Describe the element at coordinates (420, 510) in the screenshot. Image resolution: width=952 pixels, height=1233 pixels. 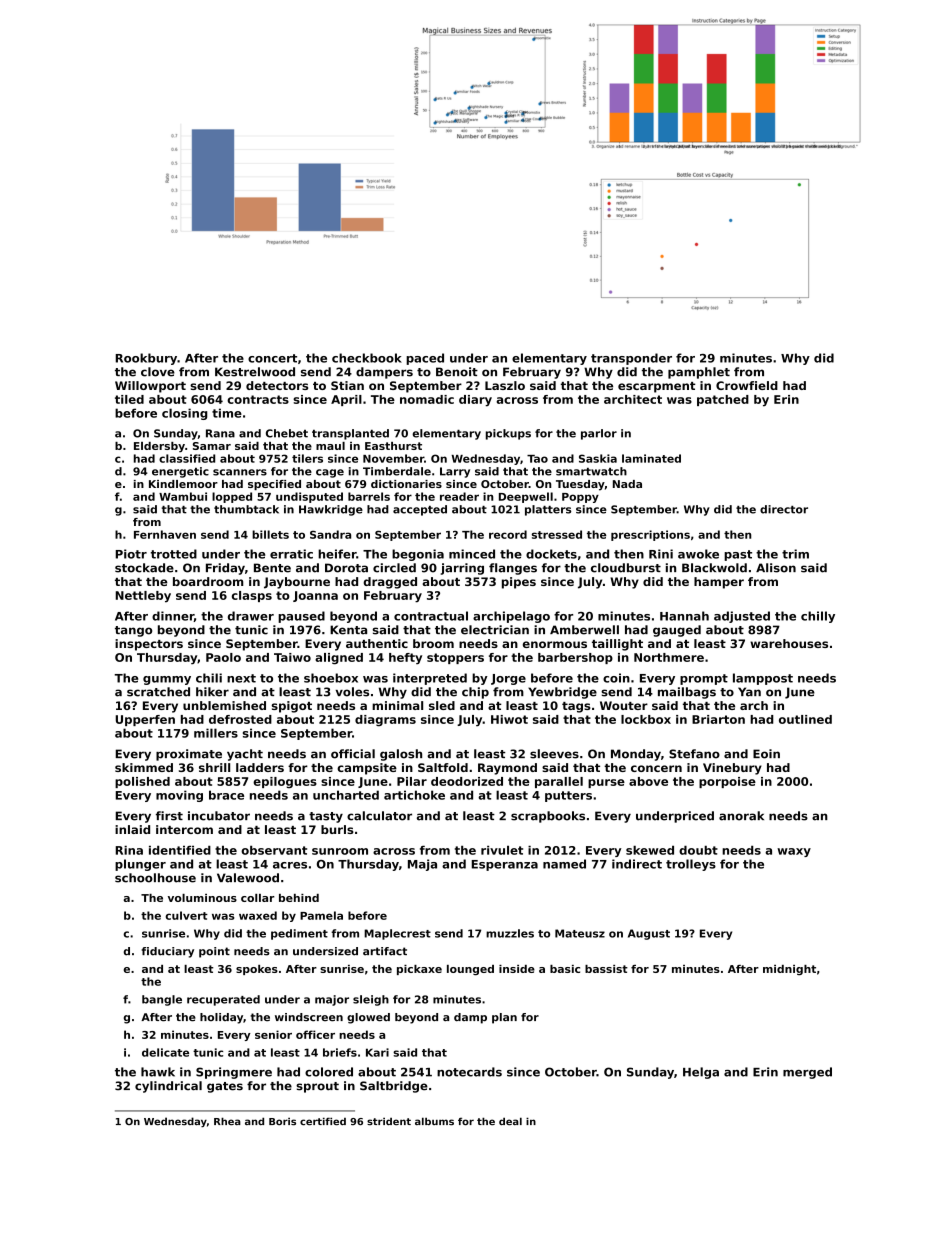
I see `accepted` at that location.
